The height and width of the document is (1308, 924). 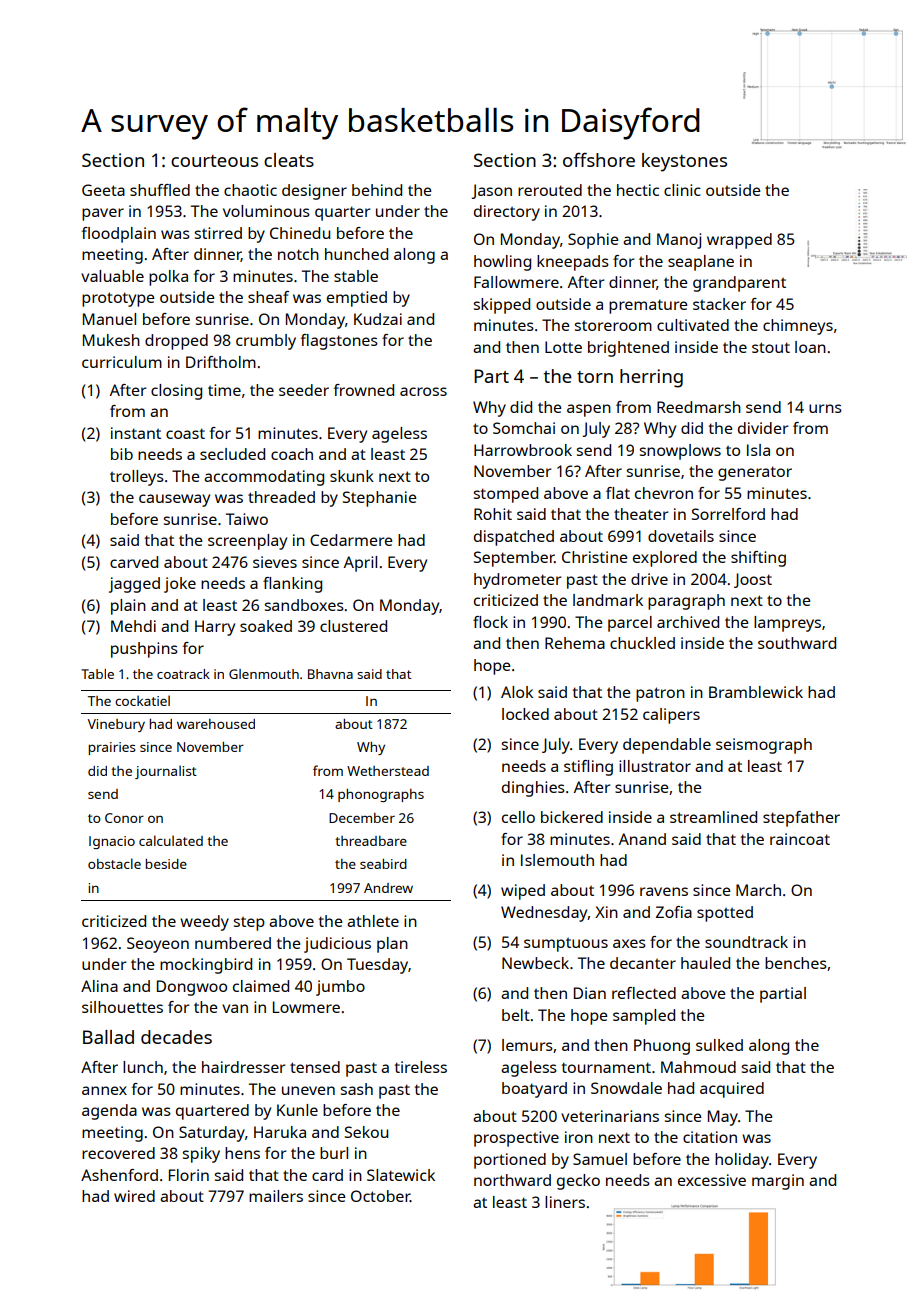 What do you see at coordinates (423, 391) in the document?
I see `across` at bounding box center [423, 391].
